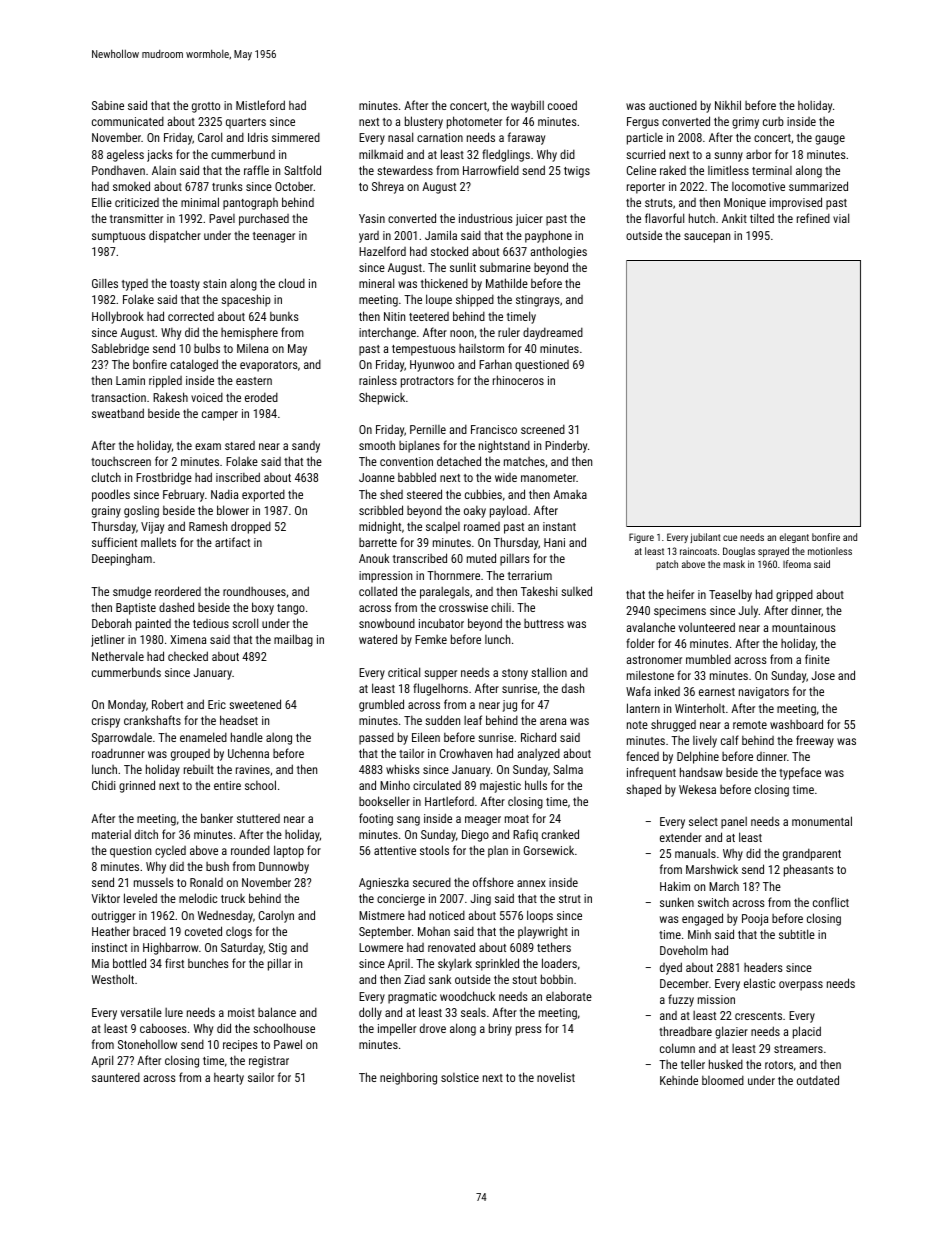 This image has height=1233, width=952. Describe the element at coordinates (559, 526) in the image. I see `instant` at that location.
